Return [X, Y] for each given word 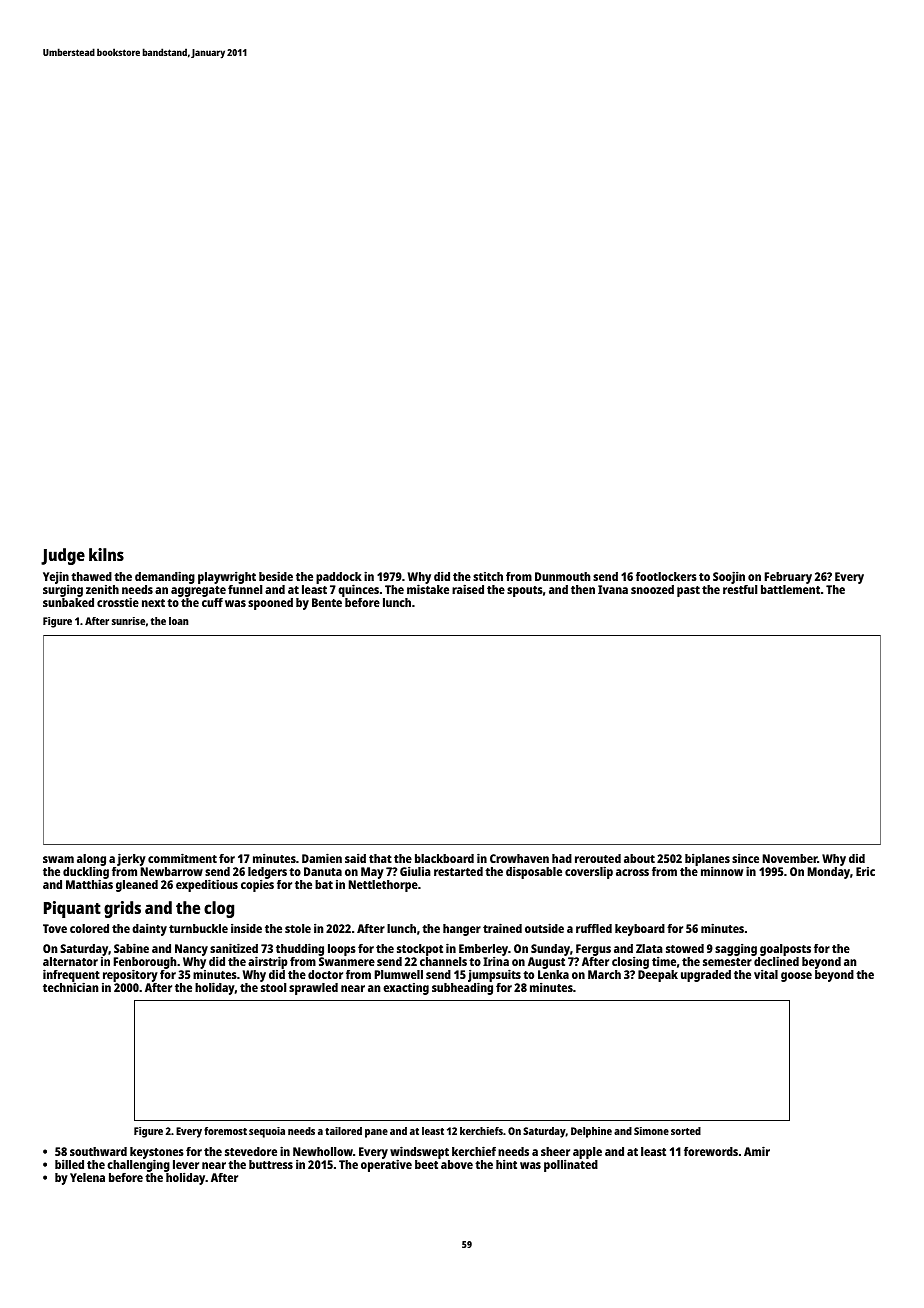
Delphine [591, 1132]
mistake [428, 589]
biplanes [707, 860]
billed [69, 1164]
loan [178, 621]
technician [70, 987]
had [562, 858]
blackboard [444, 858]
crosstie [118, 602]
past [688, 591]
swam [58, 859]
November [790, 858]
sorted [686, 1131]
